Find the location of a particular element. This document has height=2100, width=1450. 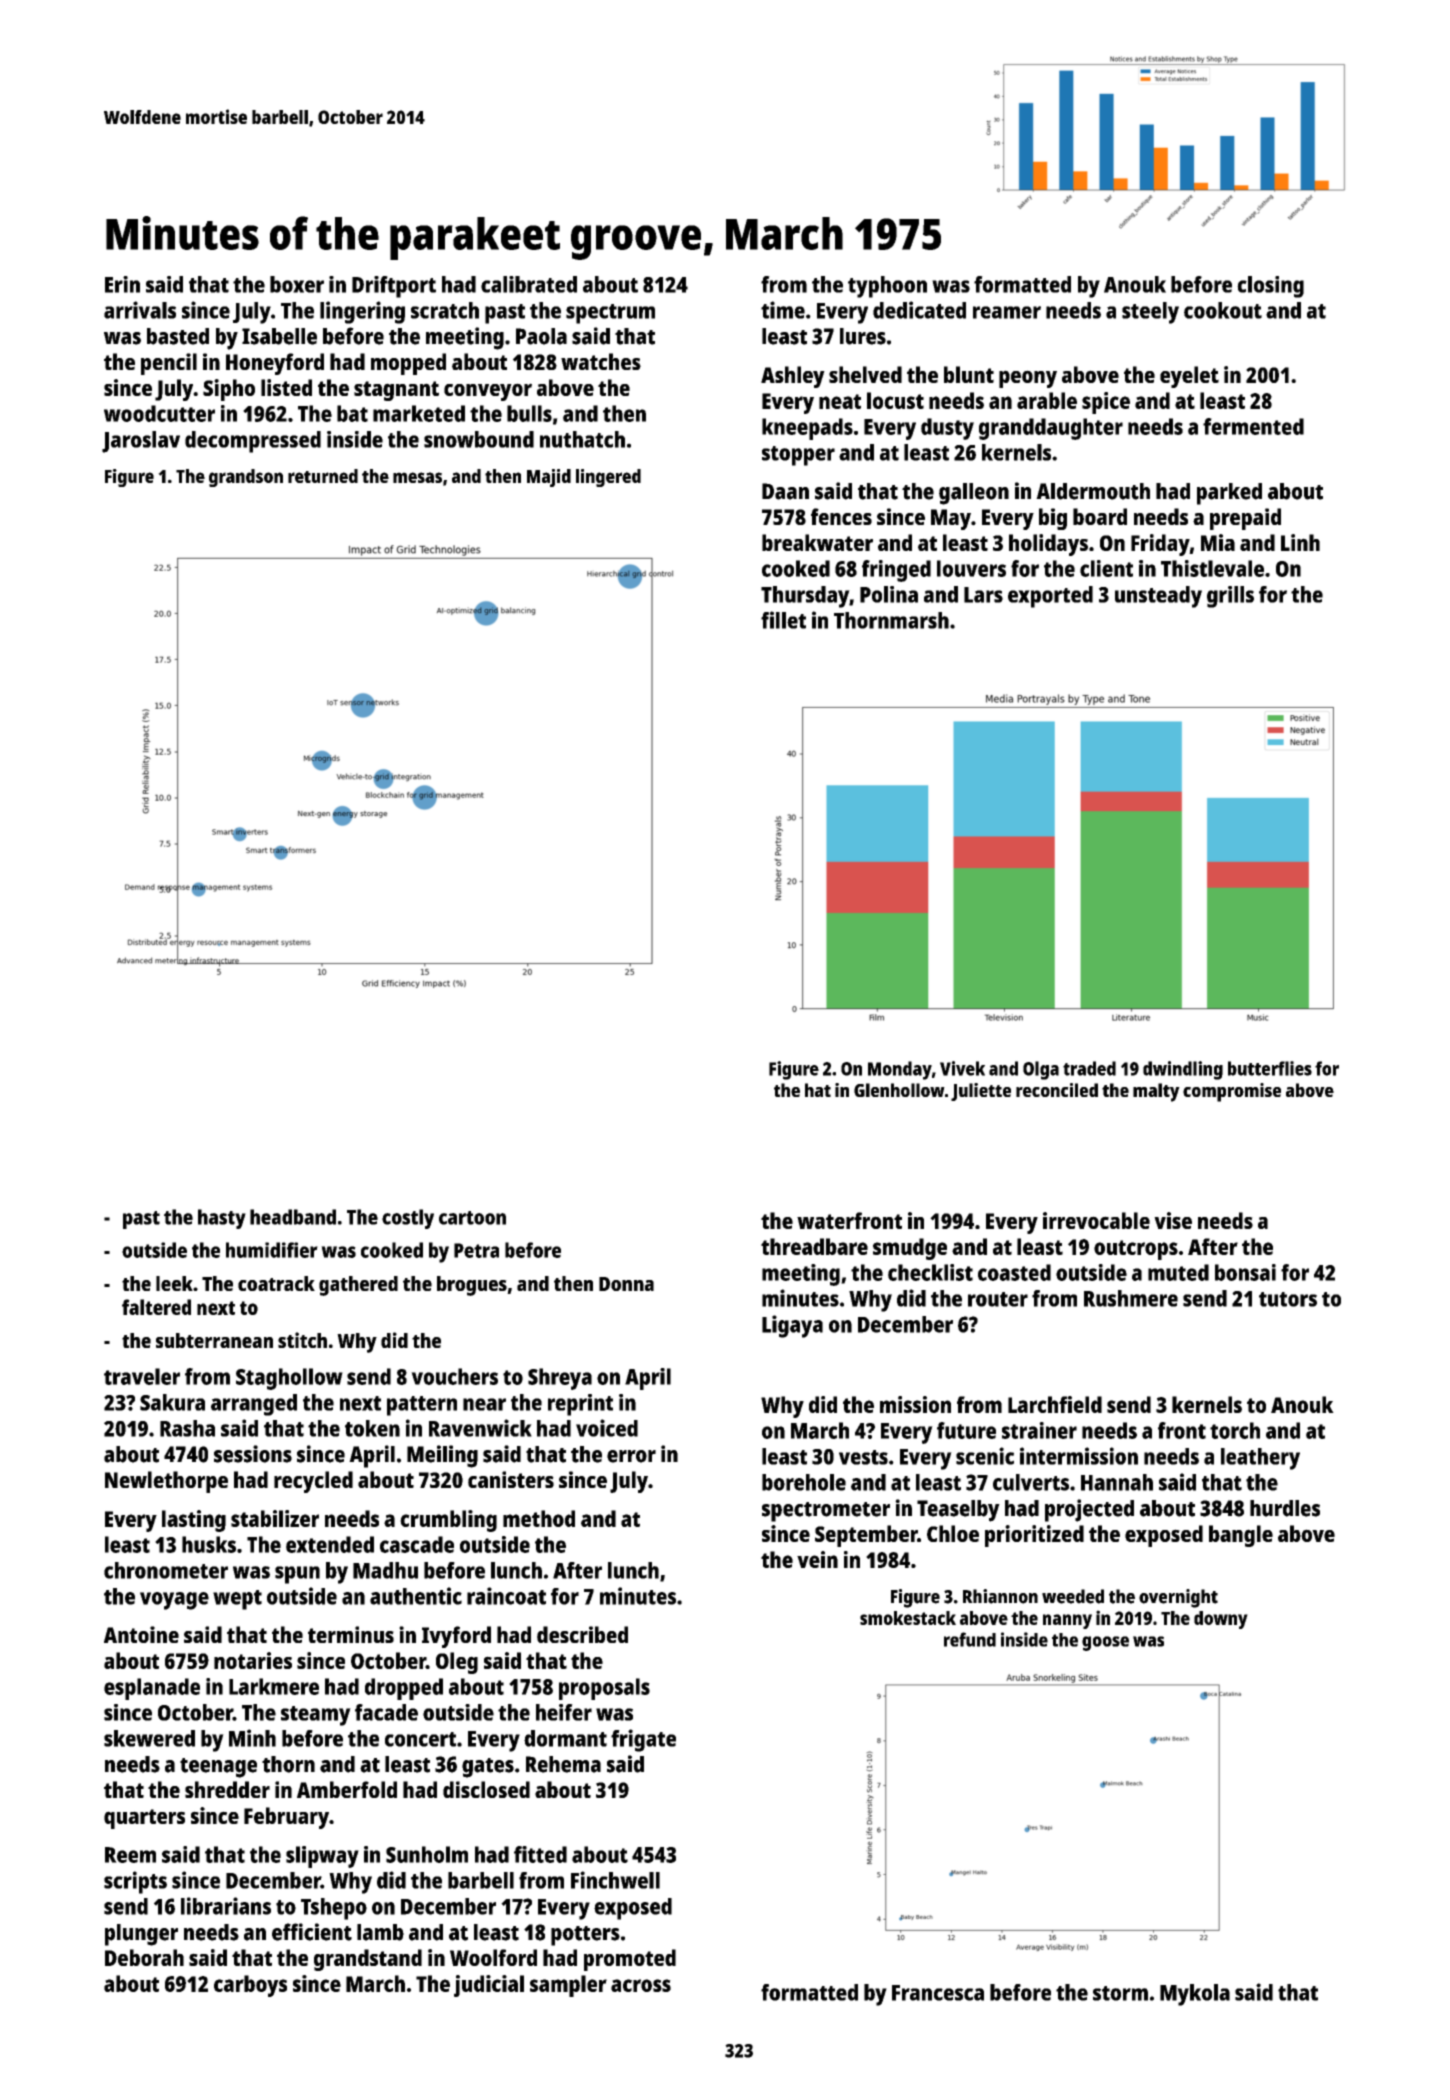

Rushmere is located at coordinates (1131, 1298).
